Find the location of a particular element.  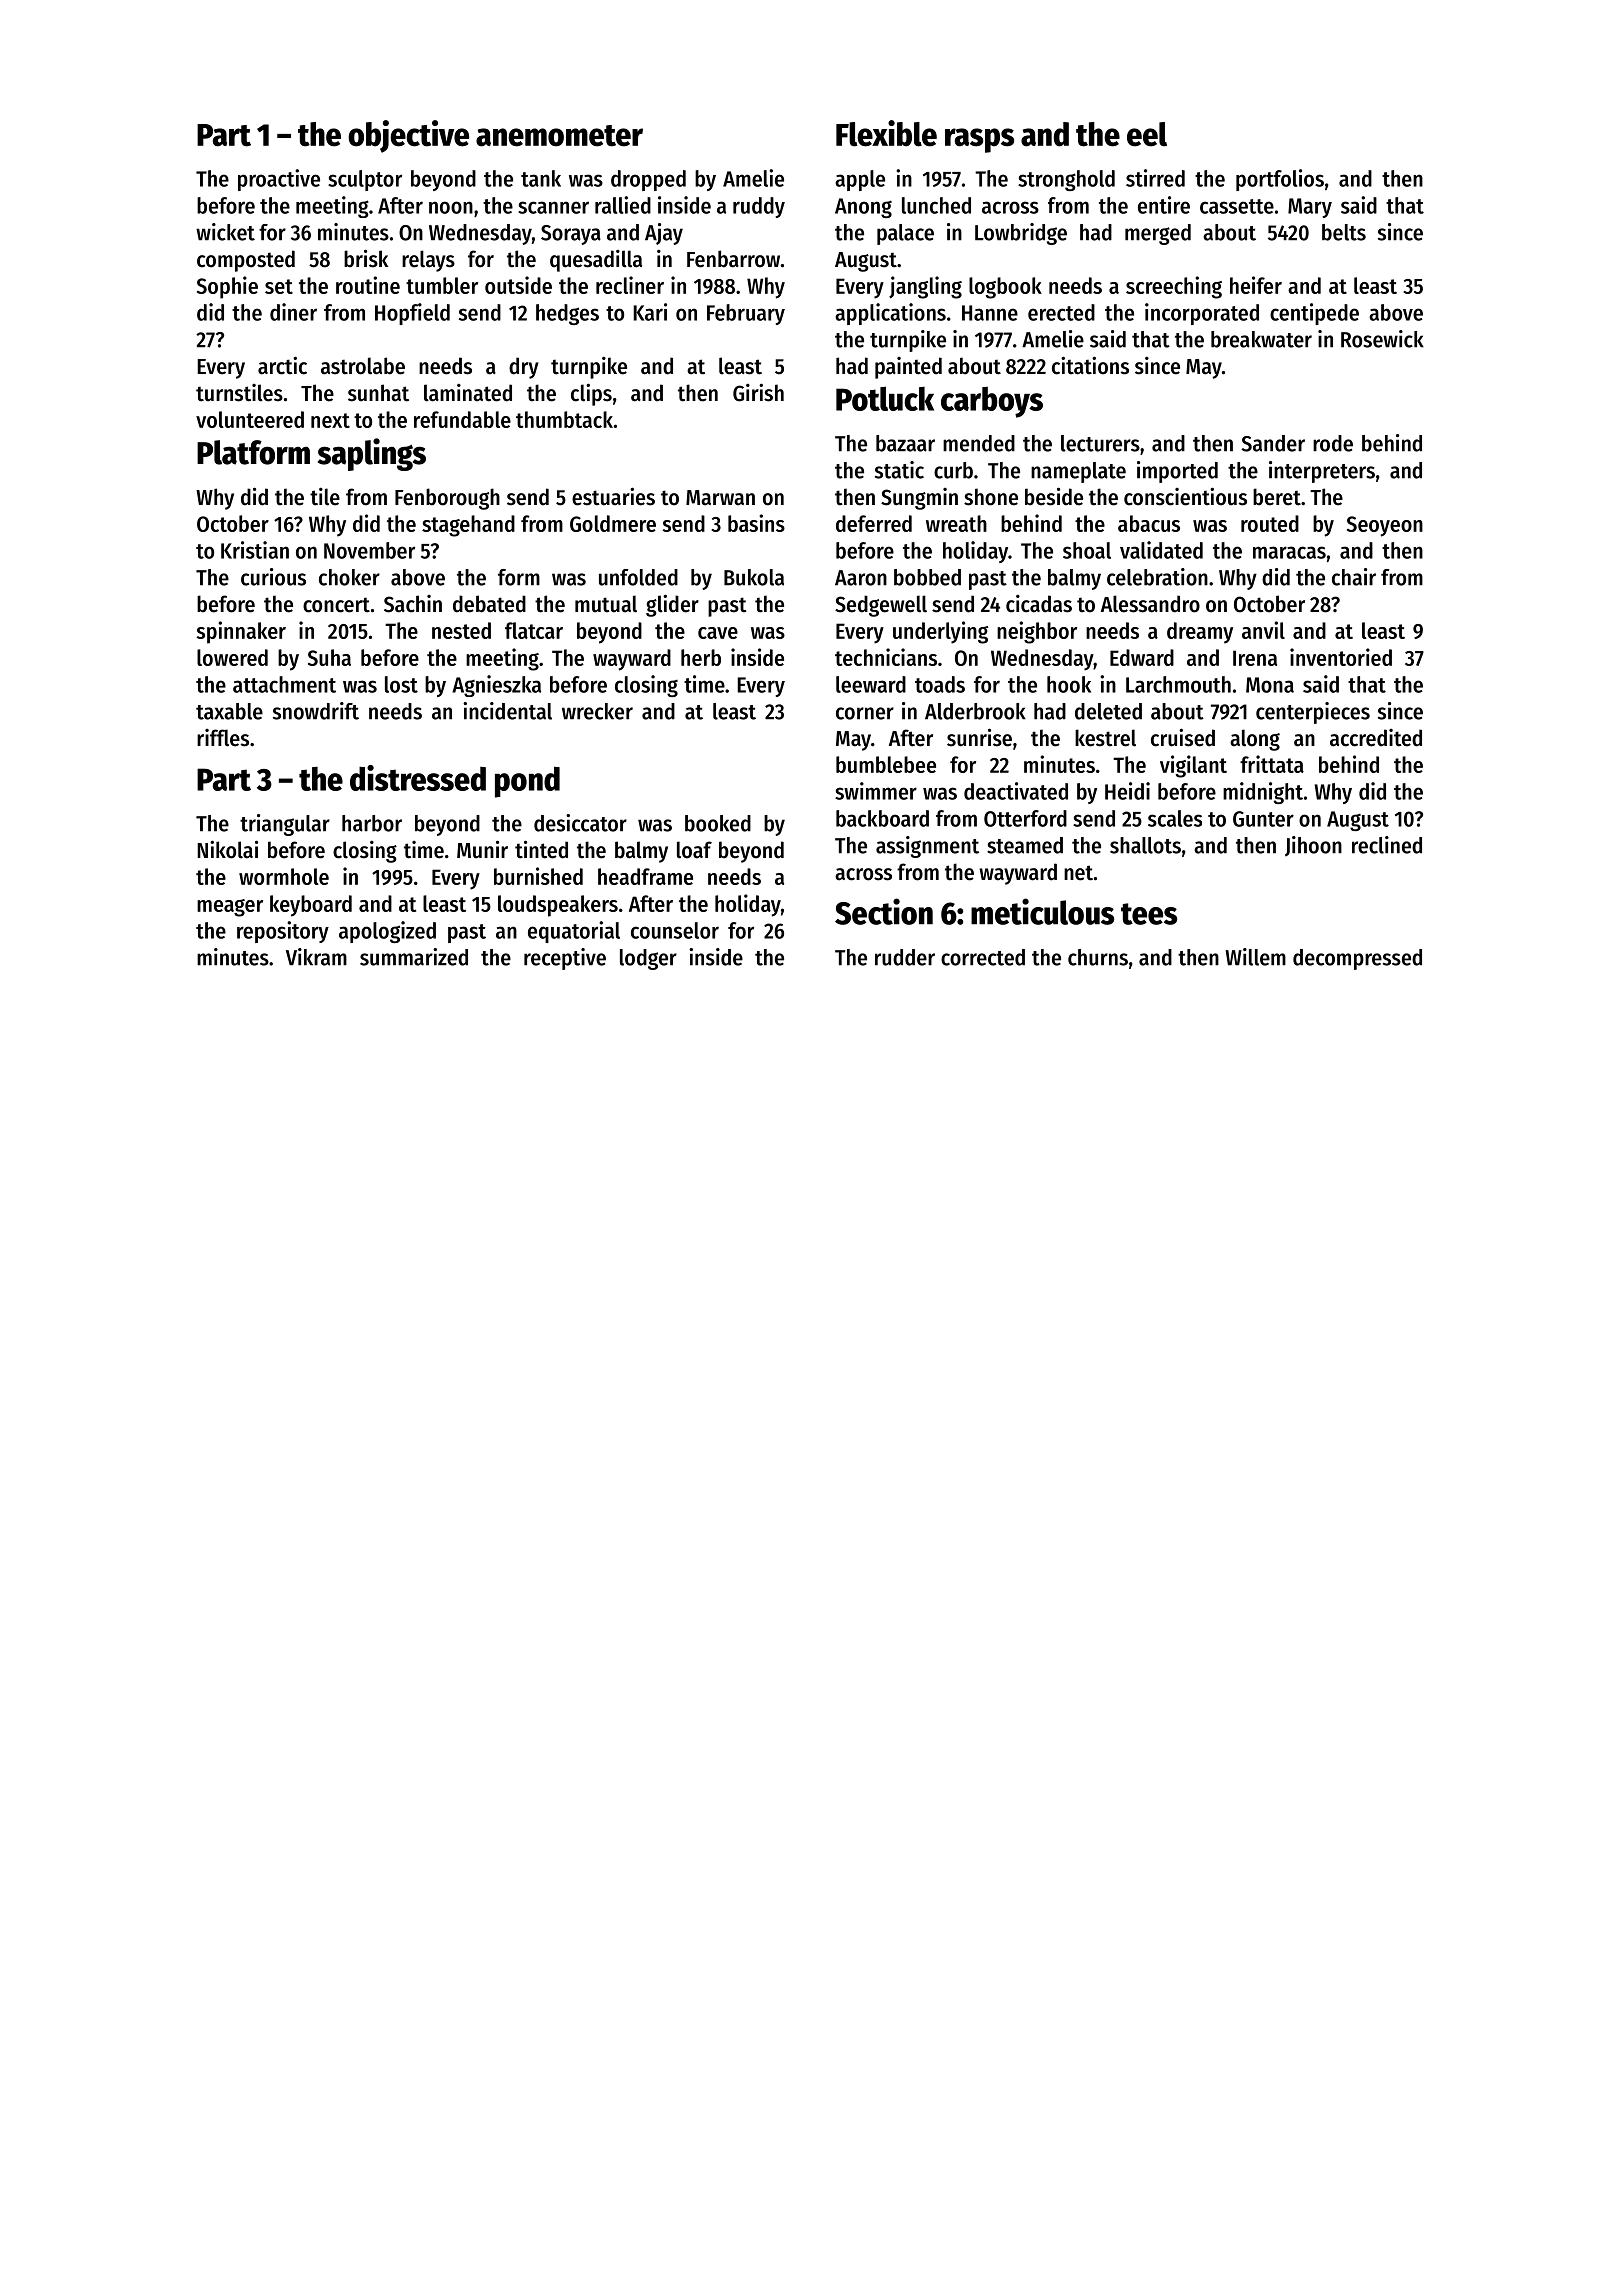

anemometer is located at coordinates (559, 136).
